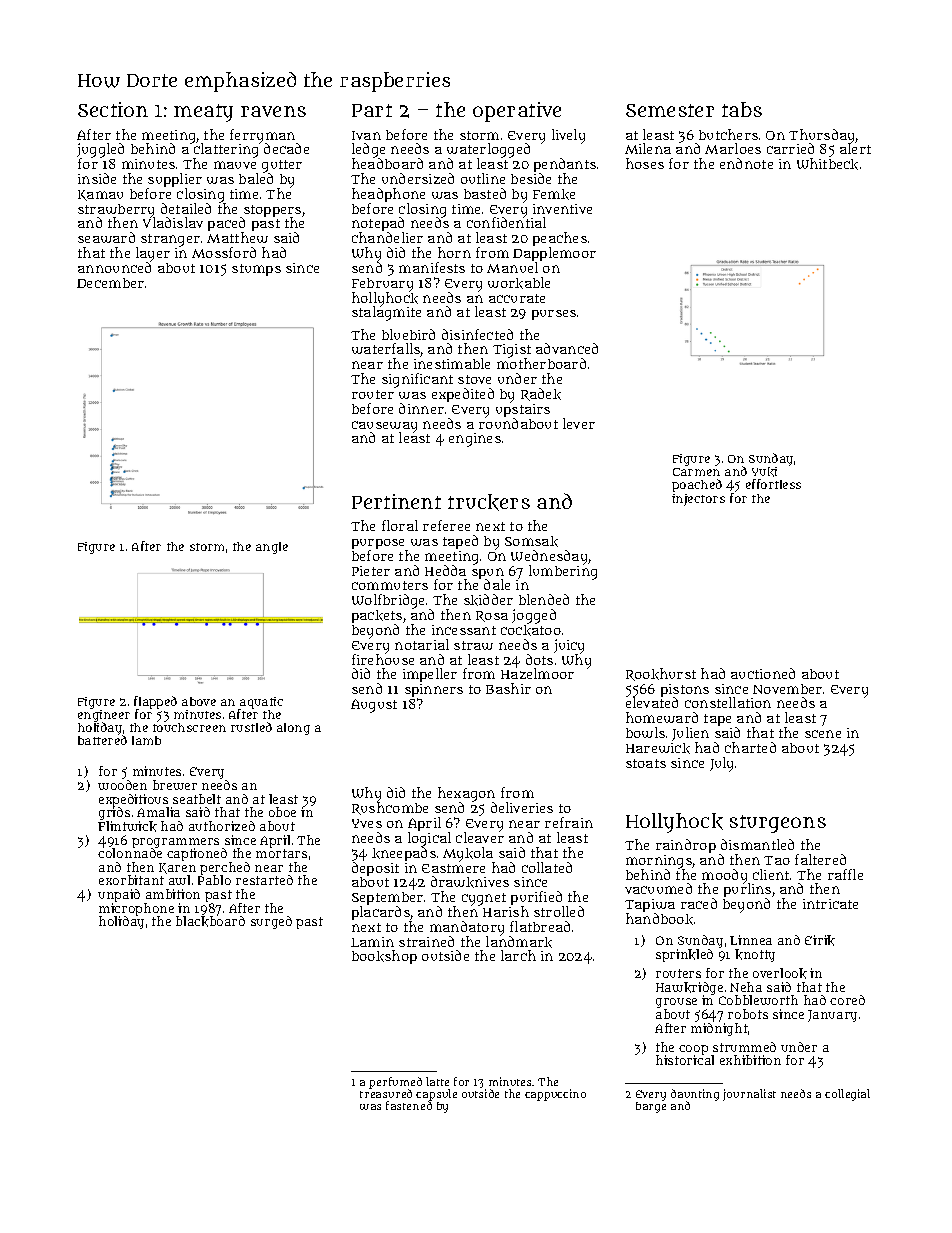 The image size is (952, 1233). Describe the element at coordinates (199, 701) in the image. I see `above` at that location.
